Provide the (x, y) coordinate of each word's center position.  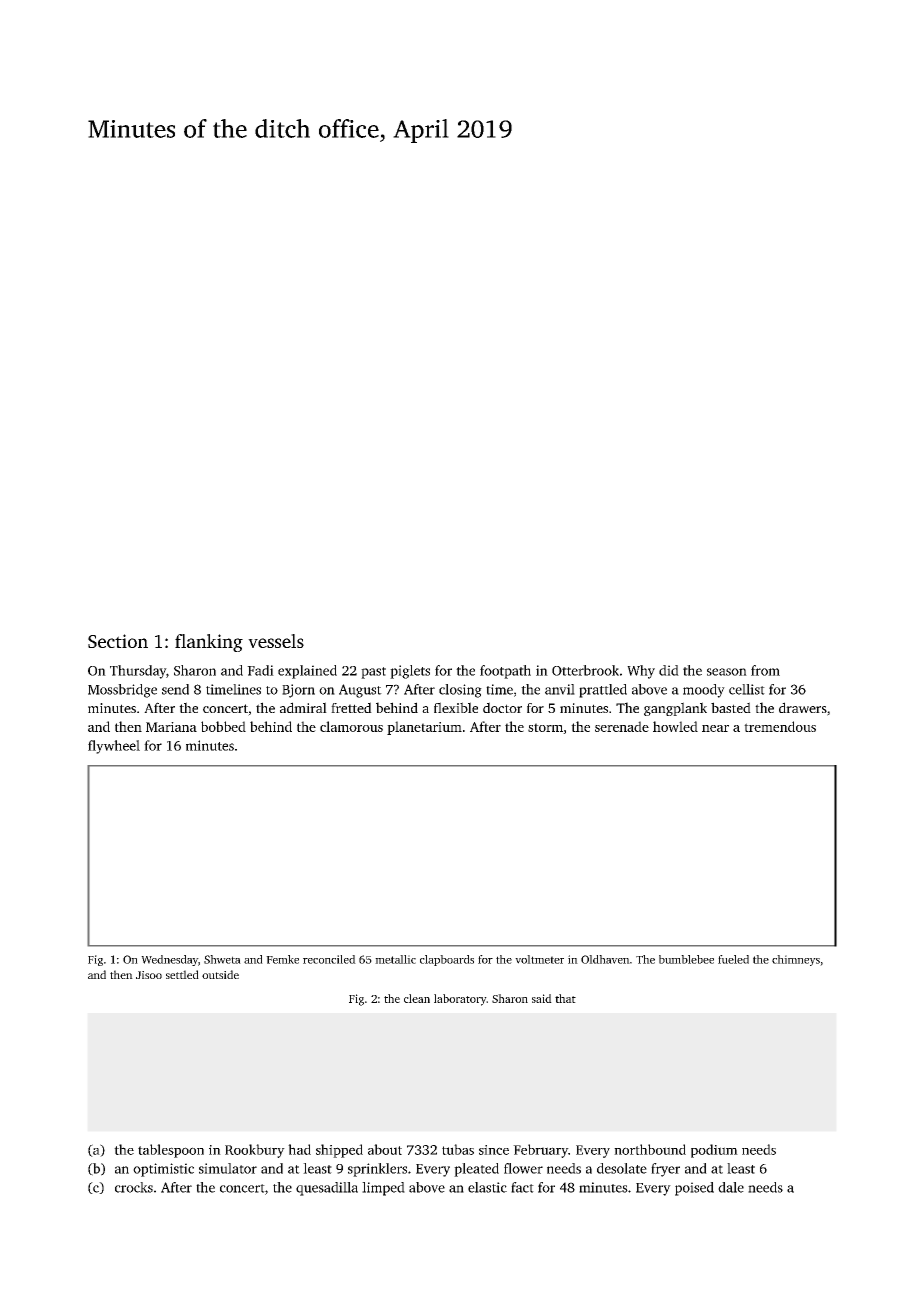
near (715, 728)
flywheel (114, 747)
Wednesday (169, 960)
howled (675, 726)
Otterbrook (585, 670)
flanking (209, 643)
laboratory (460, 1000)
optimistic (163, 1170)
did (669, 670)
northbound (650, 1149)
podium (714, 1151)
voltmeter (539, 959)
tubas (458, 1149)
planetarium (424, 728)
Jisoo (149, 975)
